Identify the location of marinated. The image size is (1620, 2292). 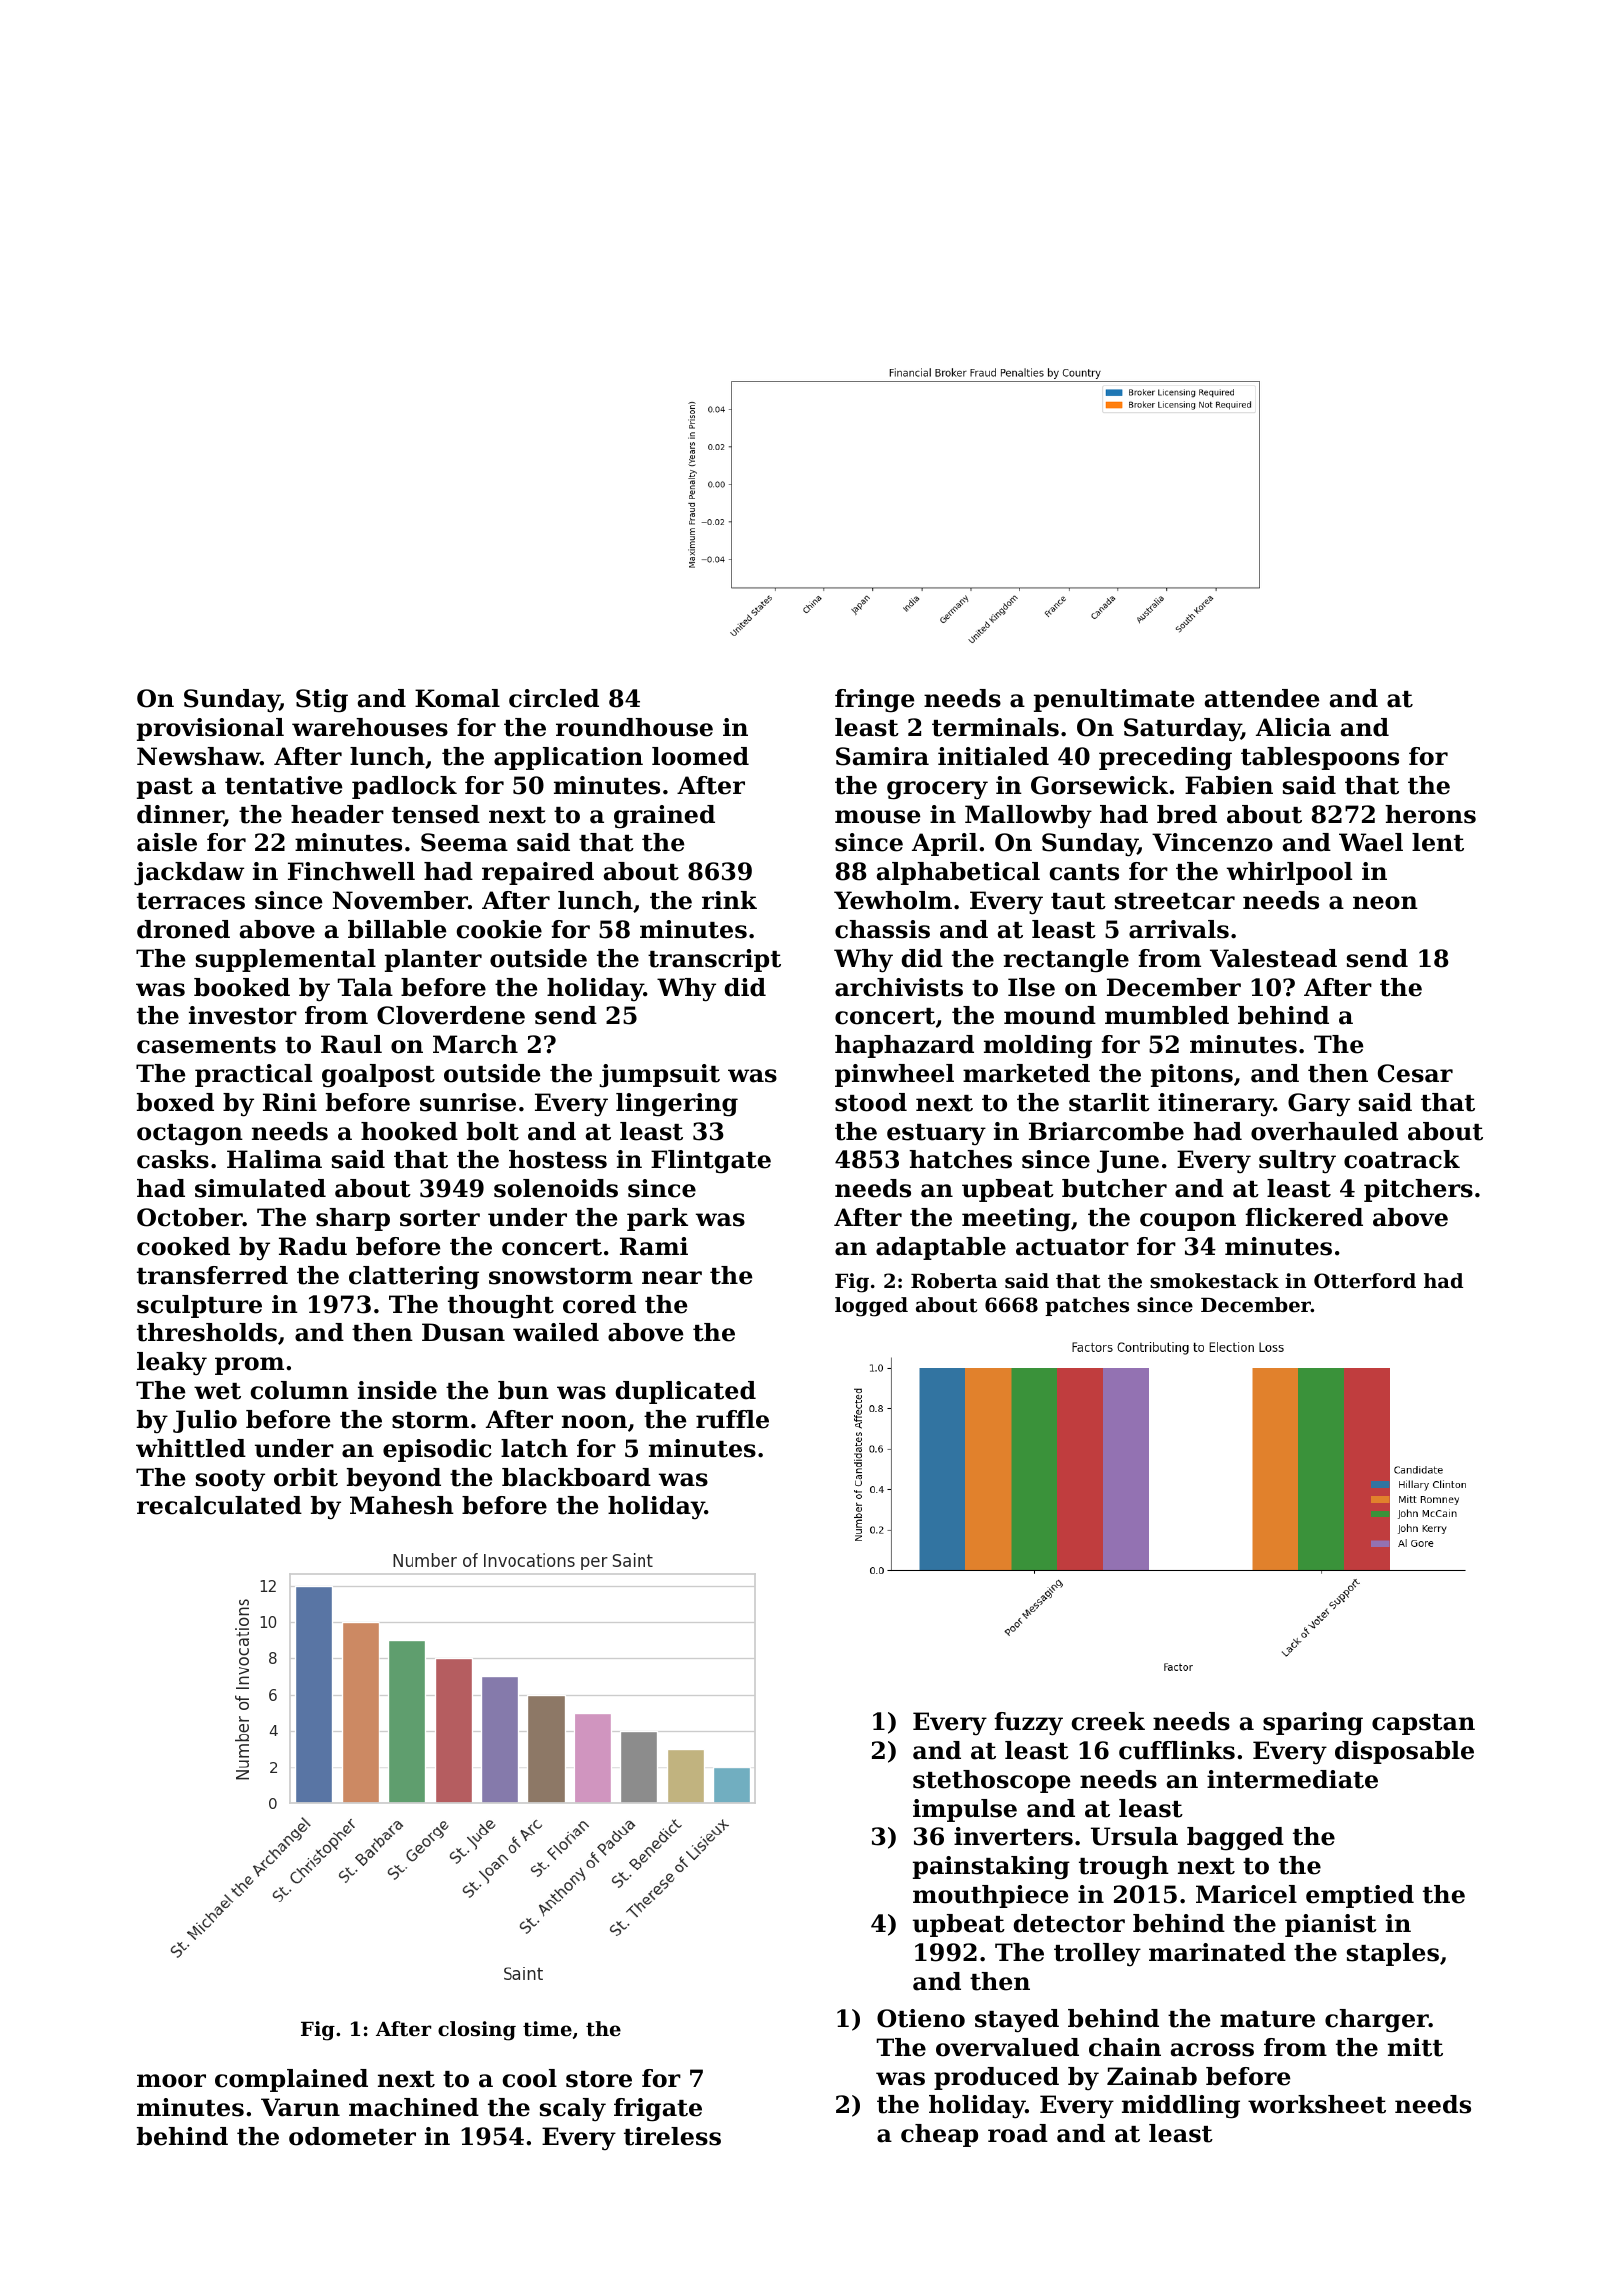
(1217, 1952).
